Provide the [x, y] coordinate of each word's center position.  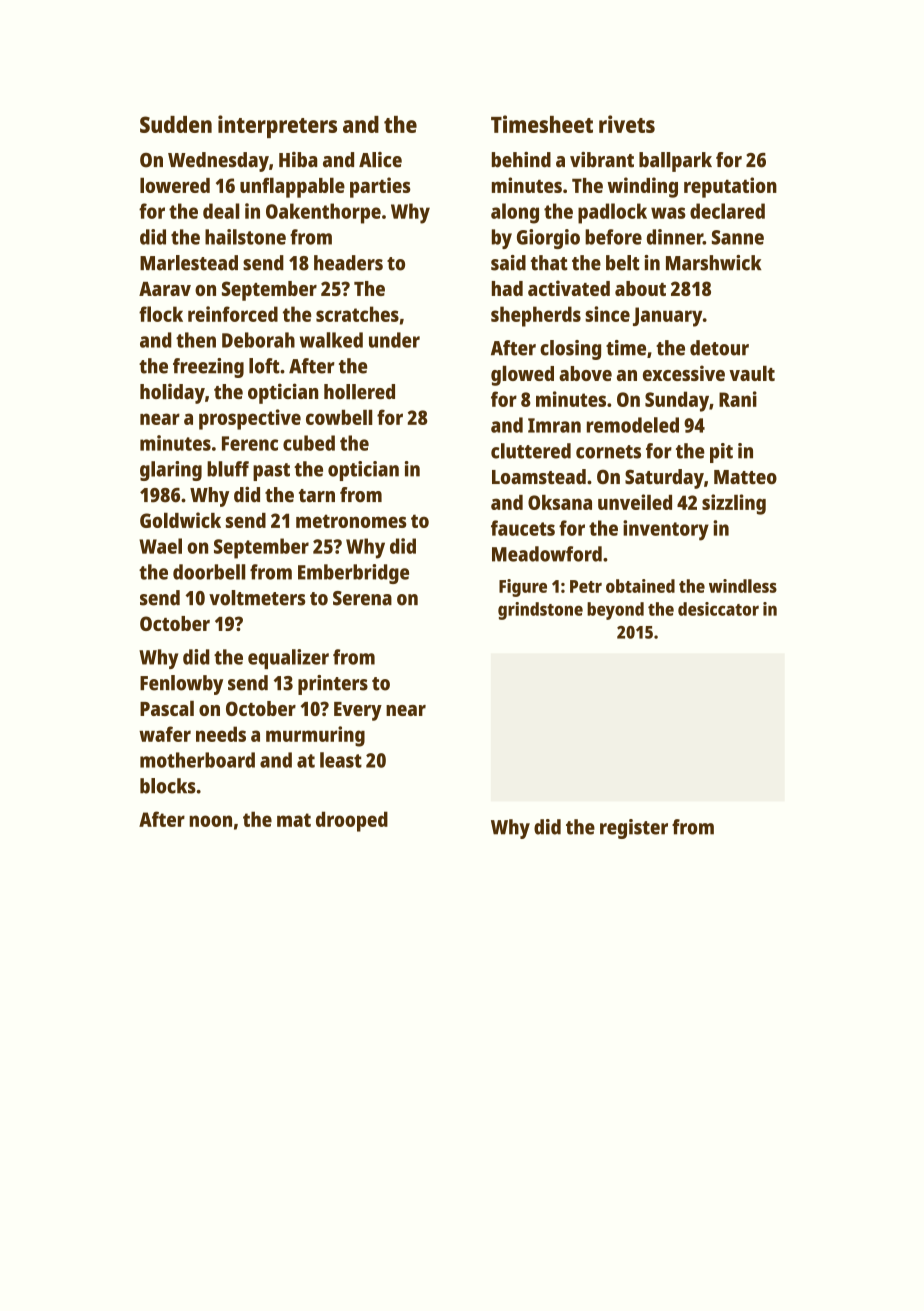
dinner [675, 237]
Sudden [176, 124]
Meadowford [547, 554]
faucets [523, 528]
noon [210, 821]
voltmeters [257, 598]
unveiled [635, 502]
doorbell [209, 572]
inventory [666, 530]
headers [348, 263]
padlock [612, 213]
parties [380, 187]
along [515, 213]
